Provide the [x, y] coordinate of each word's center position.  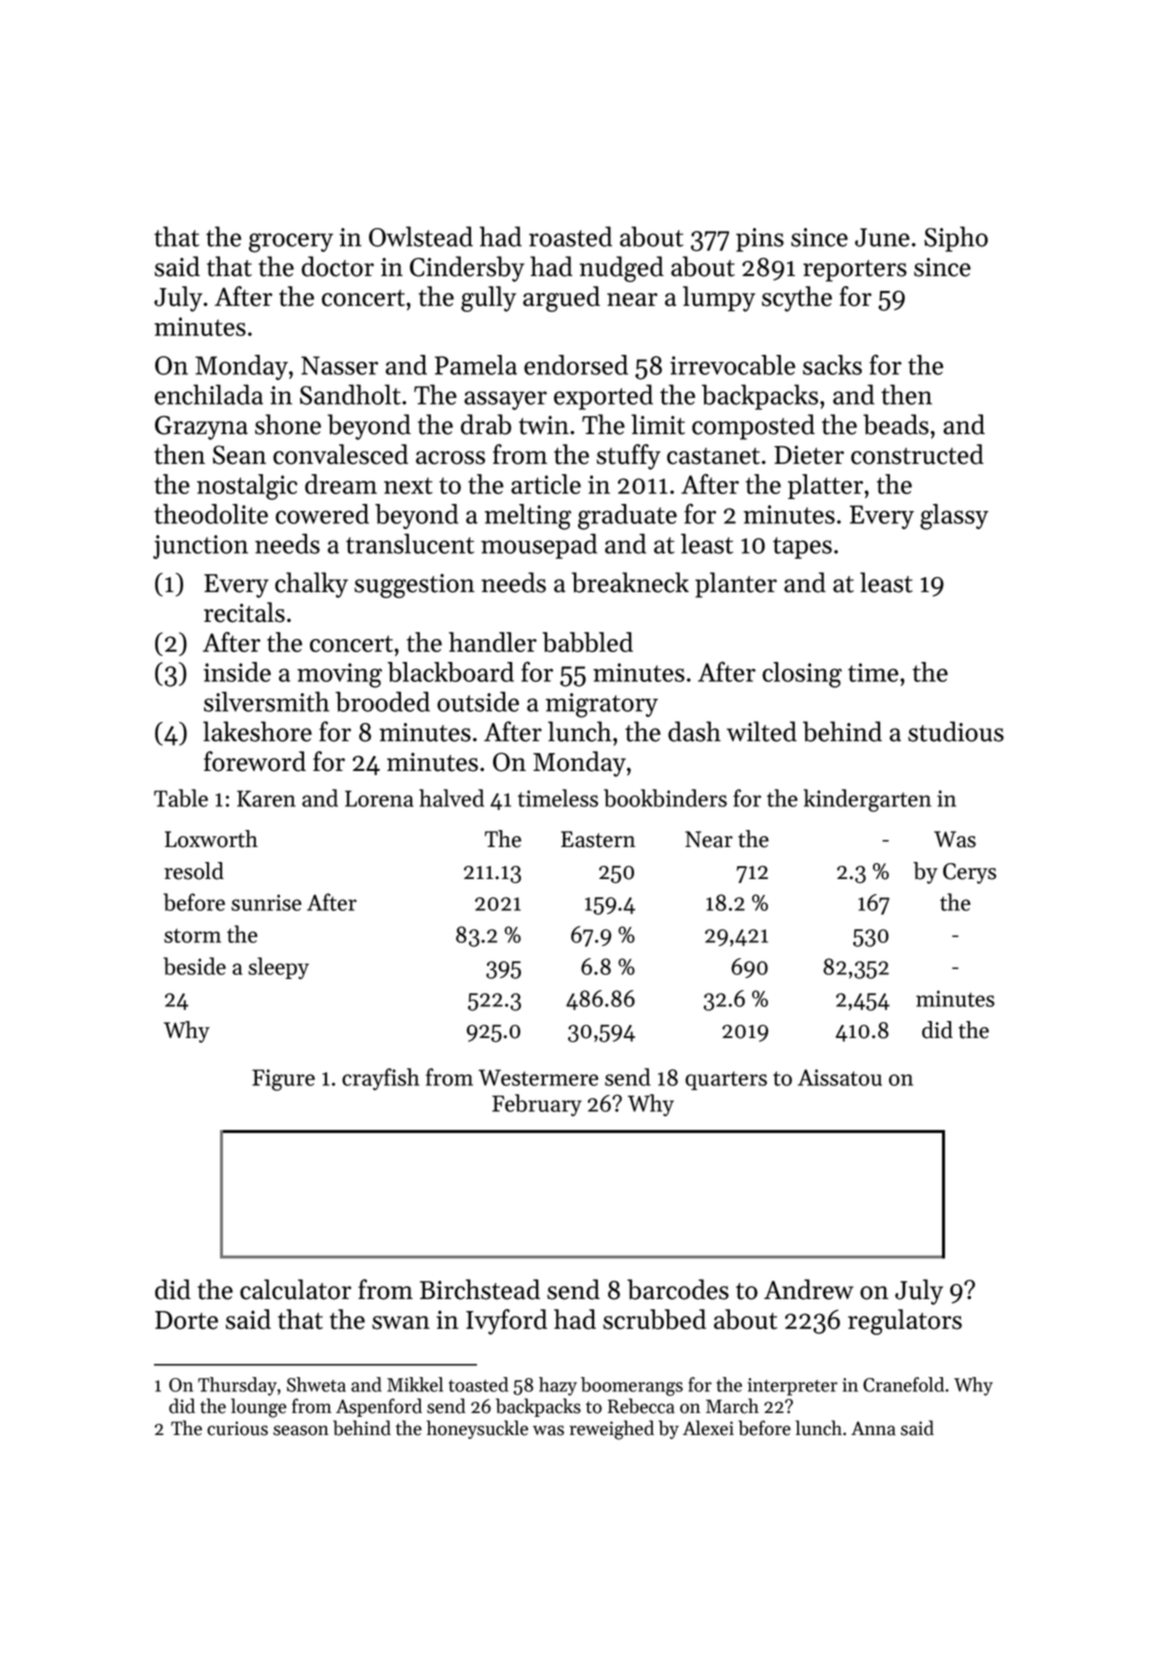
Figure [283, 1080]
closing [802, 675]
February [537, 1105]
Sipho [956, 239]
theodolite [211, 514]
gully [488, 299]
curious [237, 1428]
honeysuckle [477, 1429]
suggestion [414, 586]
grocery [291, 243]
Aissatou [840, 1077]
